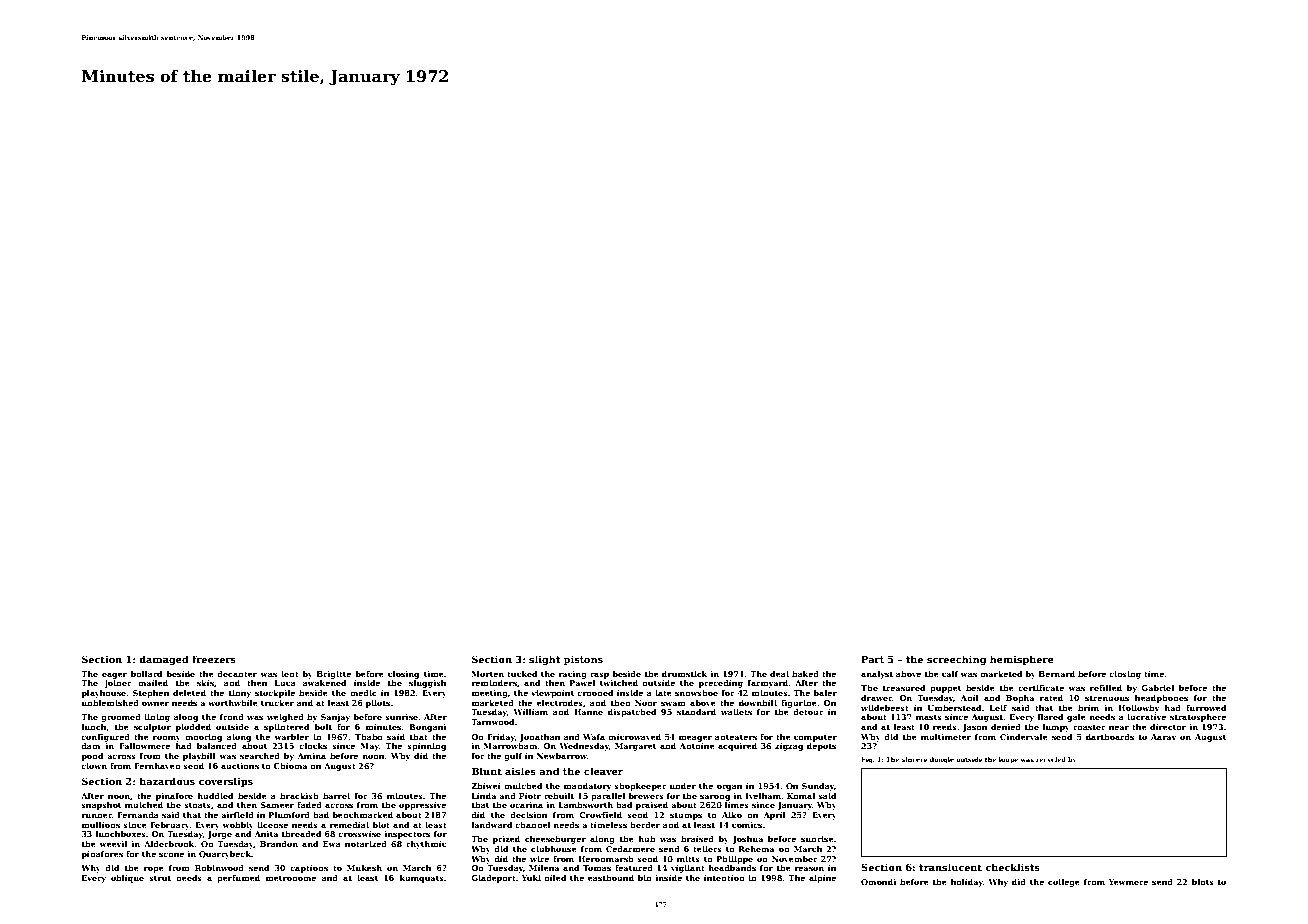 Image resolution: width=1308 pixels, height=924 pixels. What do you see at coordinates (747, 825) in the page?
I see `comics` at bounding box center [747, 825].
